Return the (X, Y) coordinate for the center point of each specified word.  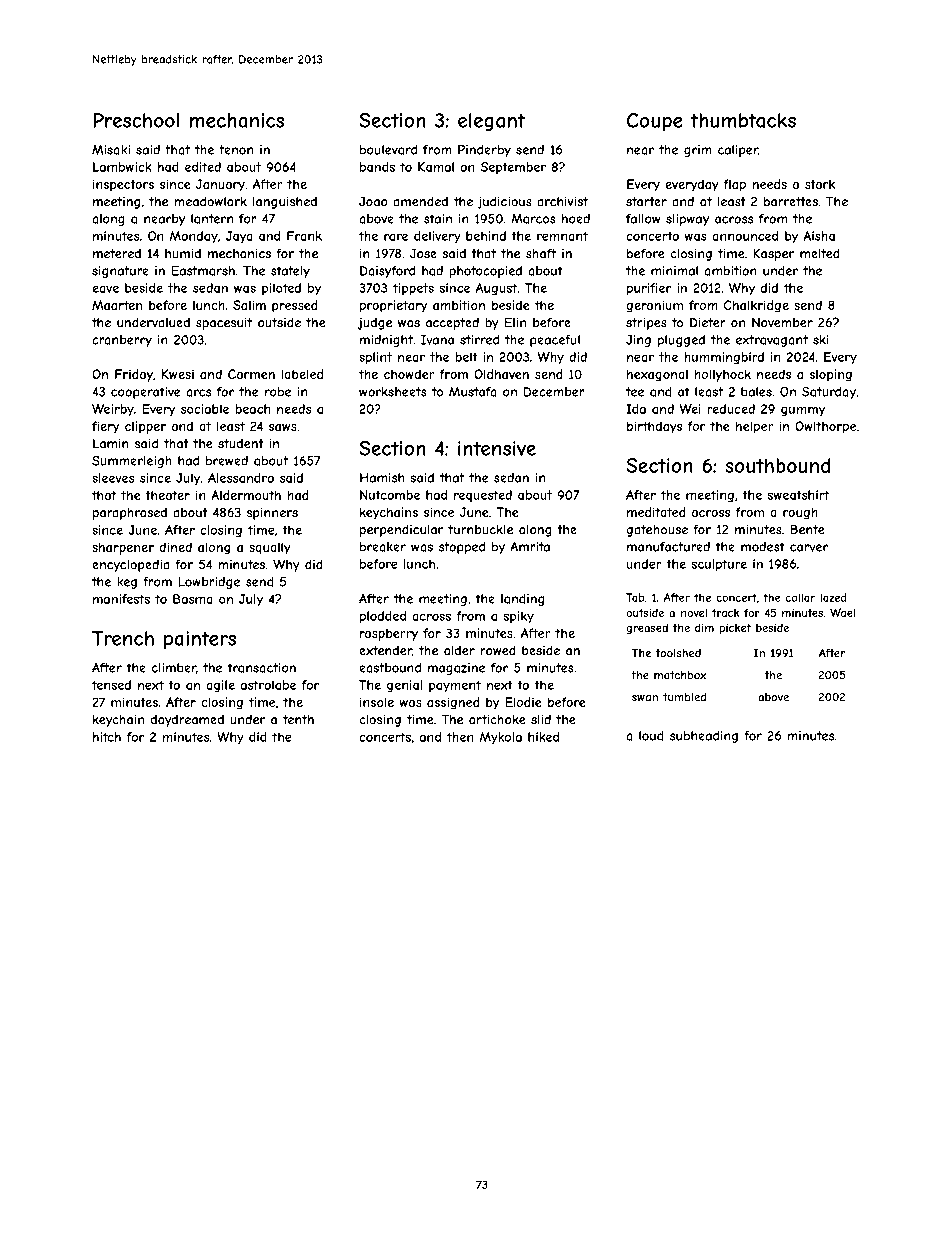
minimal (674, 271)
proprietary (393, 306)
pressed (295, 306)
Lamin (111, 443)
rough (800, 513)
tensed (111, 685)
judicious (504, 202)
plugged (681, 341)
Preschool (136, 120)
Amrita (530, 547)
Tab (635, 597)
